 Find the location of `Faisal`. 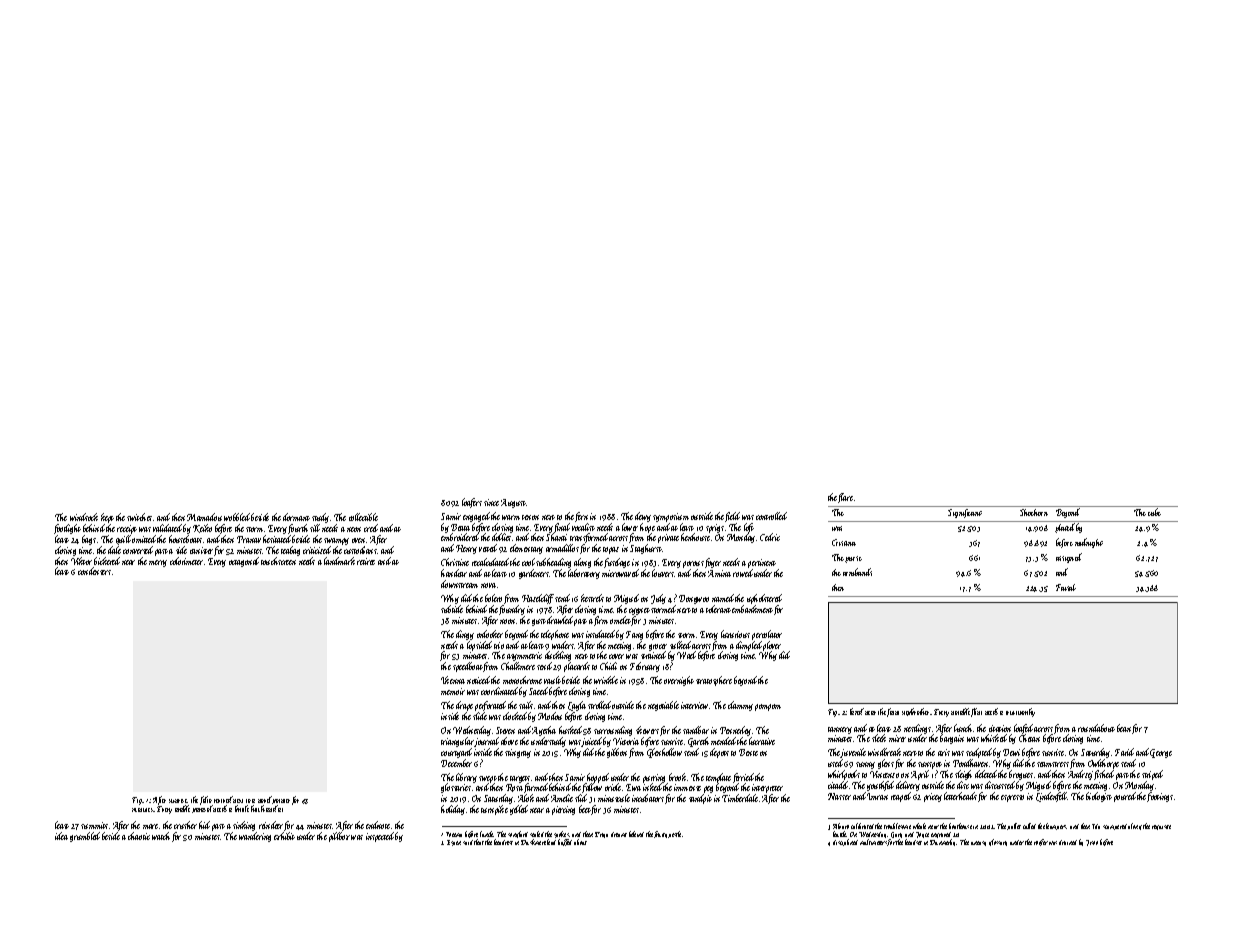

Faisal is located at coordinates (1066, 587).
